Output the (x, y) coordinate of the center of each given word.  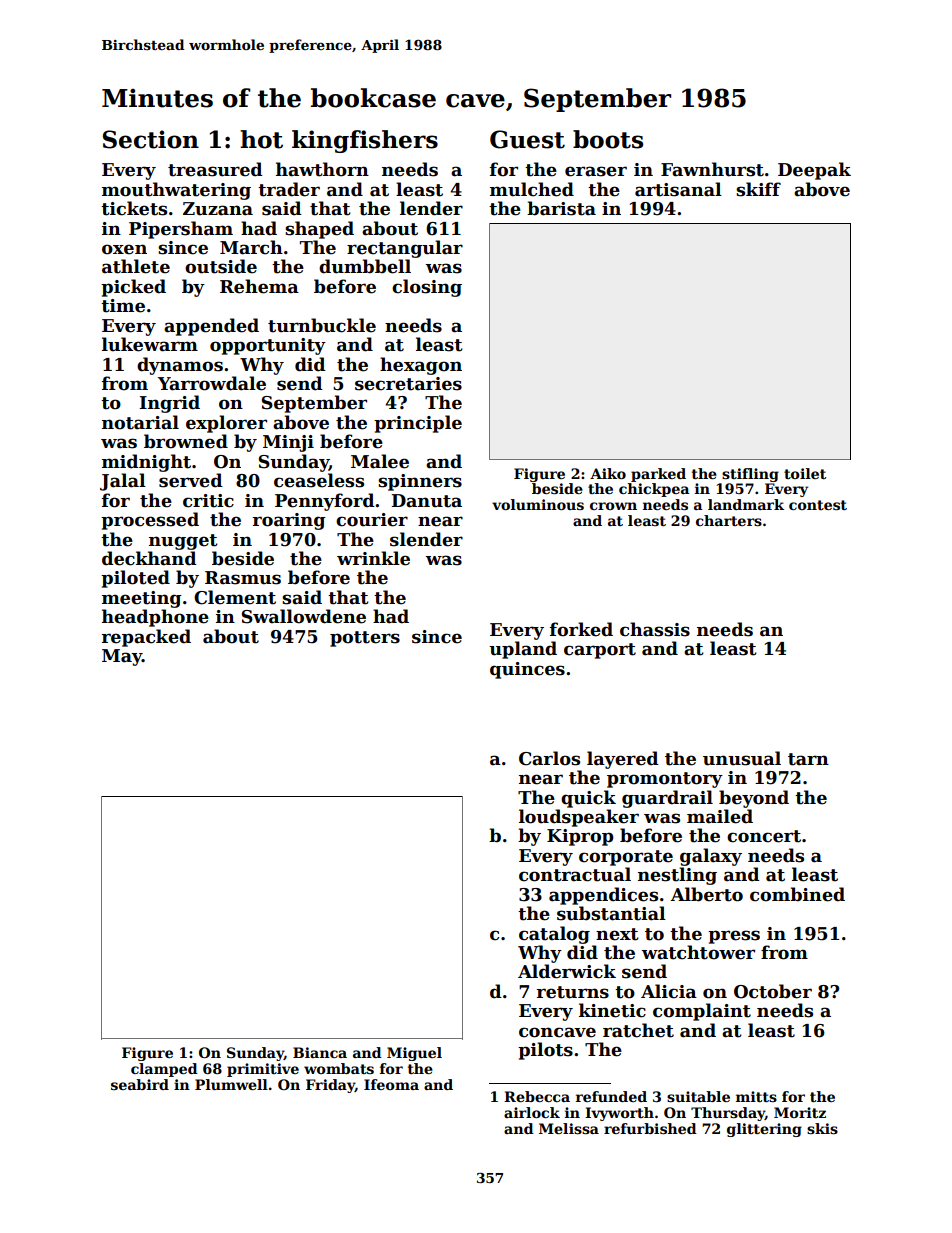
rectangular (405, 249)
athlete (136, 266)
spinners (420, 482)
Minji (288, 443)
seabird (140, 1084)
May (122, 657)
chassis (655, 629)
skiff (758, 189)
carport (600, 651)
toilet (805, 473)
